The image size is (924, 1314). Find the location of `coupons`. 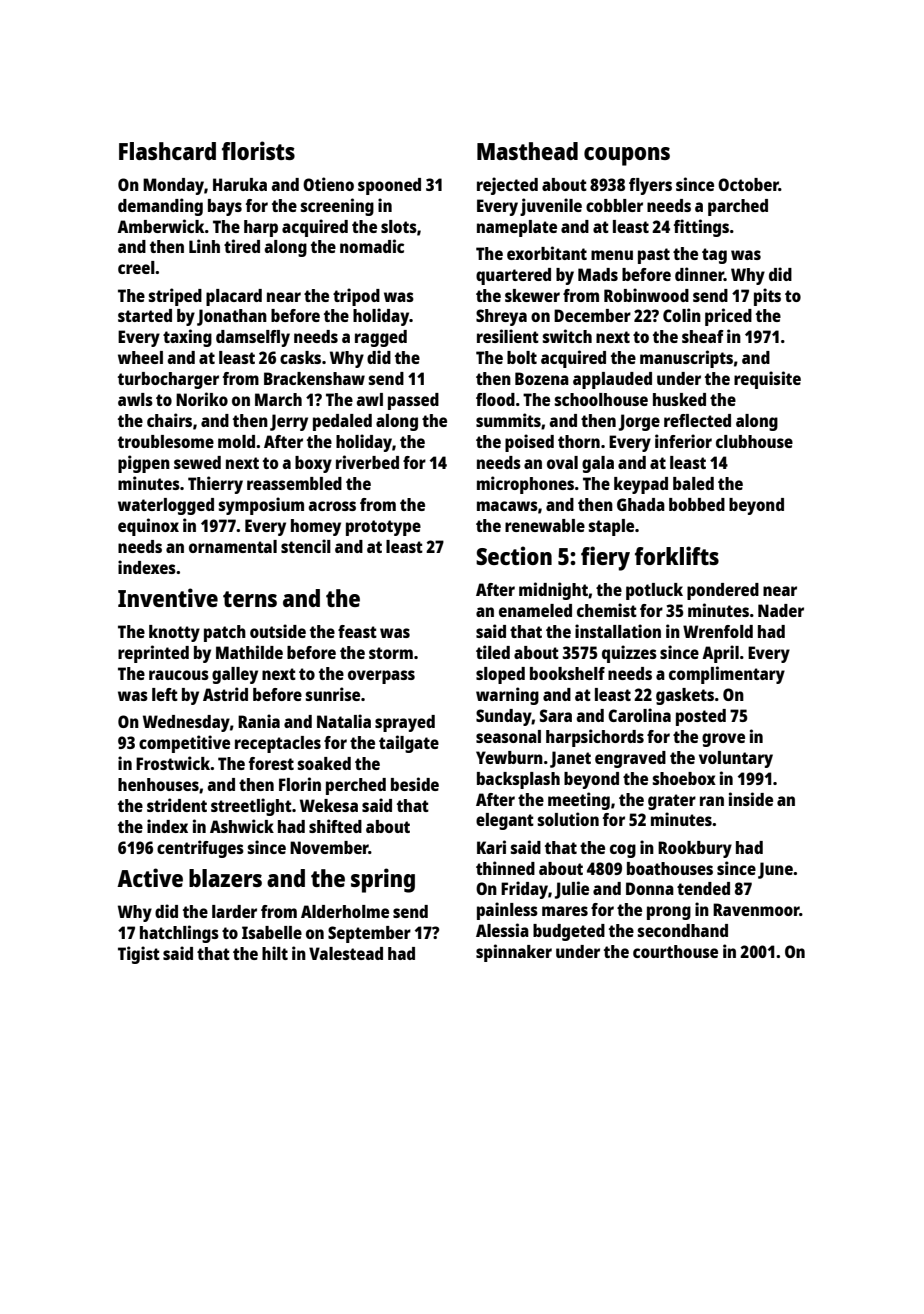

coupons is located at coordinates (627, 156).
